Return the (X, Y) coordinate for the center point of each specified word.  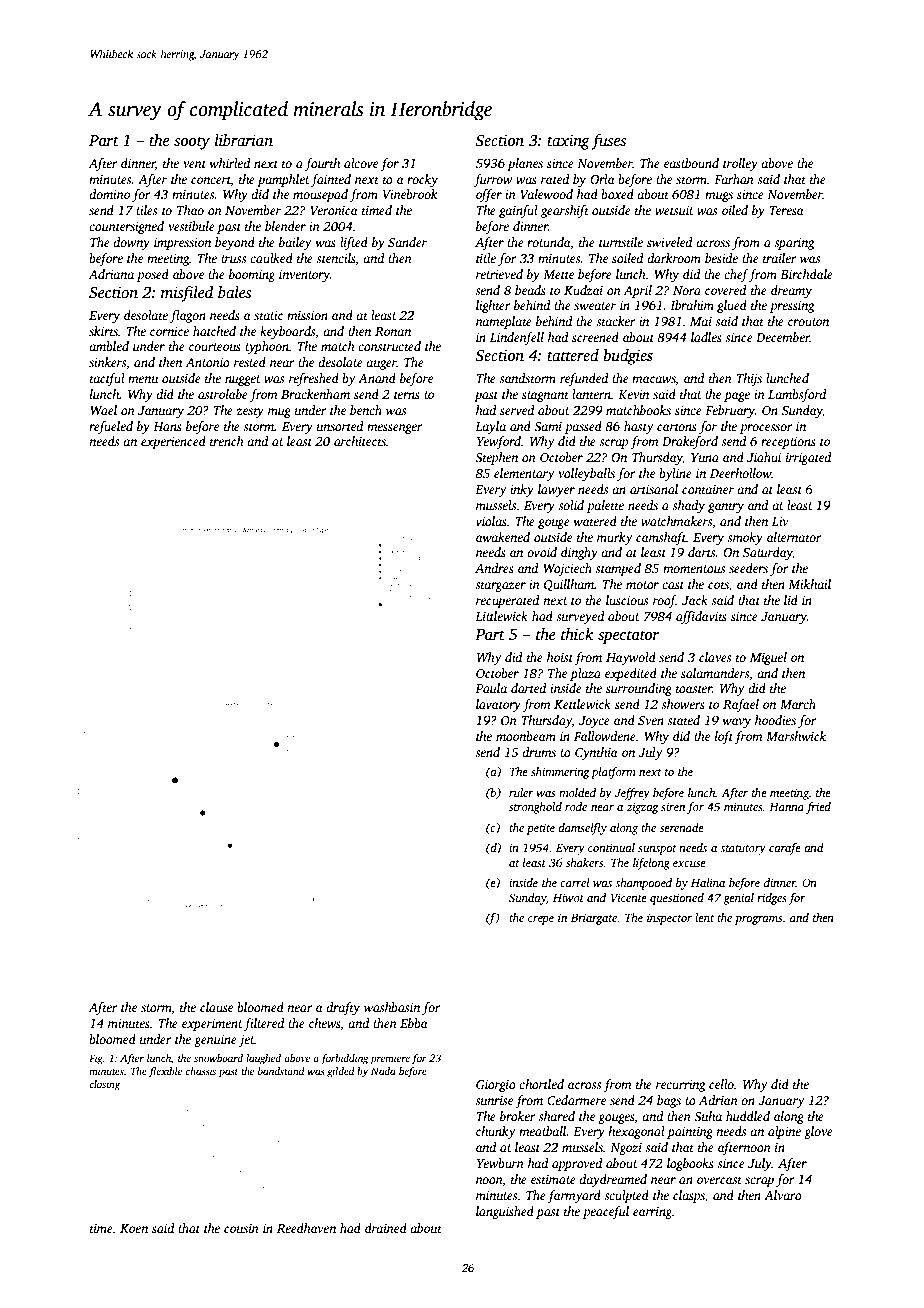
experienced (173, 442)
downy (131, 243)
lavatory (498, 705)
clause (216, 1007)
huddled (748, 1116)
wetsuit (674, 210)
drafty (343, 1008)
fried (818, 808)
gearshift (565, 211)
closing (104, 1085)
